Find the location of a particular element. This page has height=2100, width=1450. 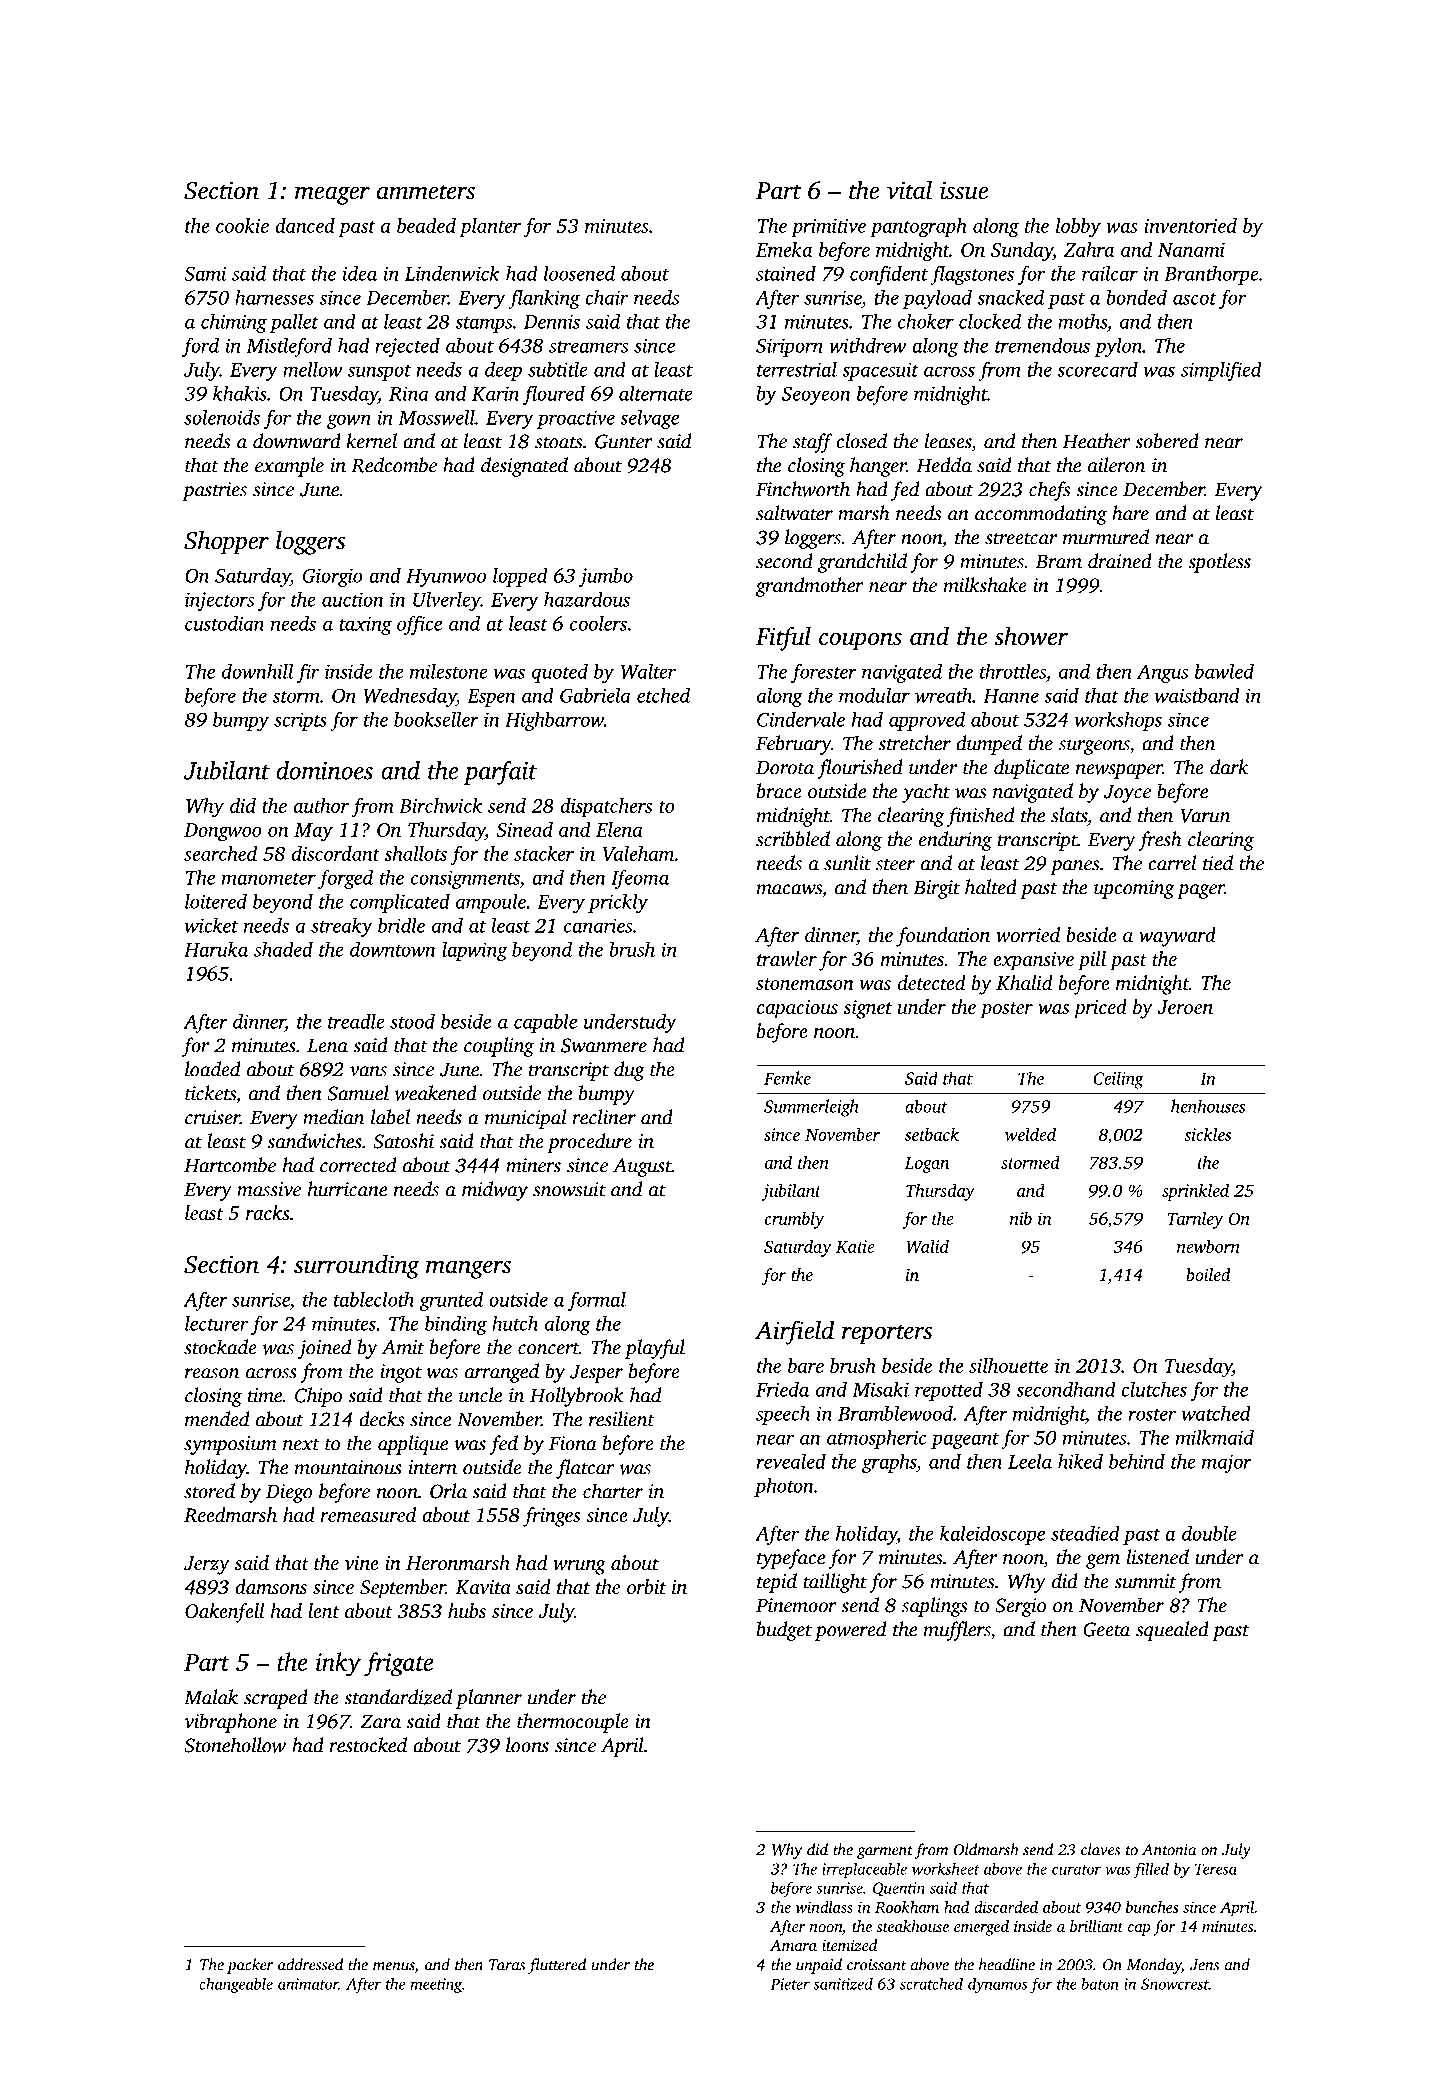

issue is located at coordinates (964, 190).
